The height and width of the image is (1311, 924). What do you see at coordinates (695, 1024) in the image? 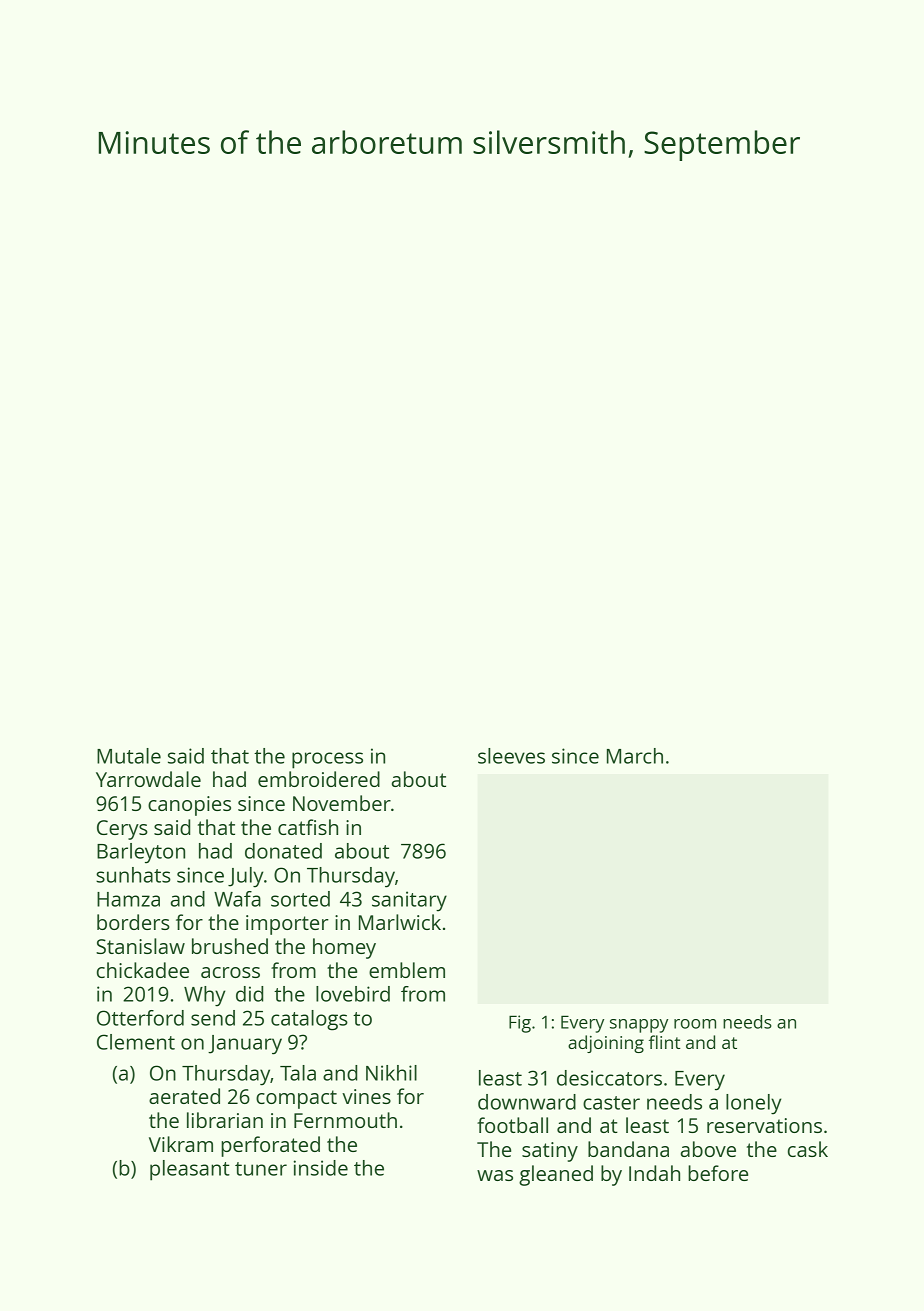
I see `room` at bounding box center [695, 1024].
